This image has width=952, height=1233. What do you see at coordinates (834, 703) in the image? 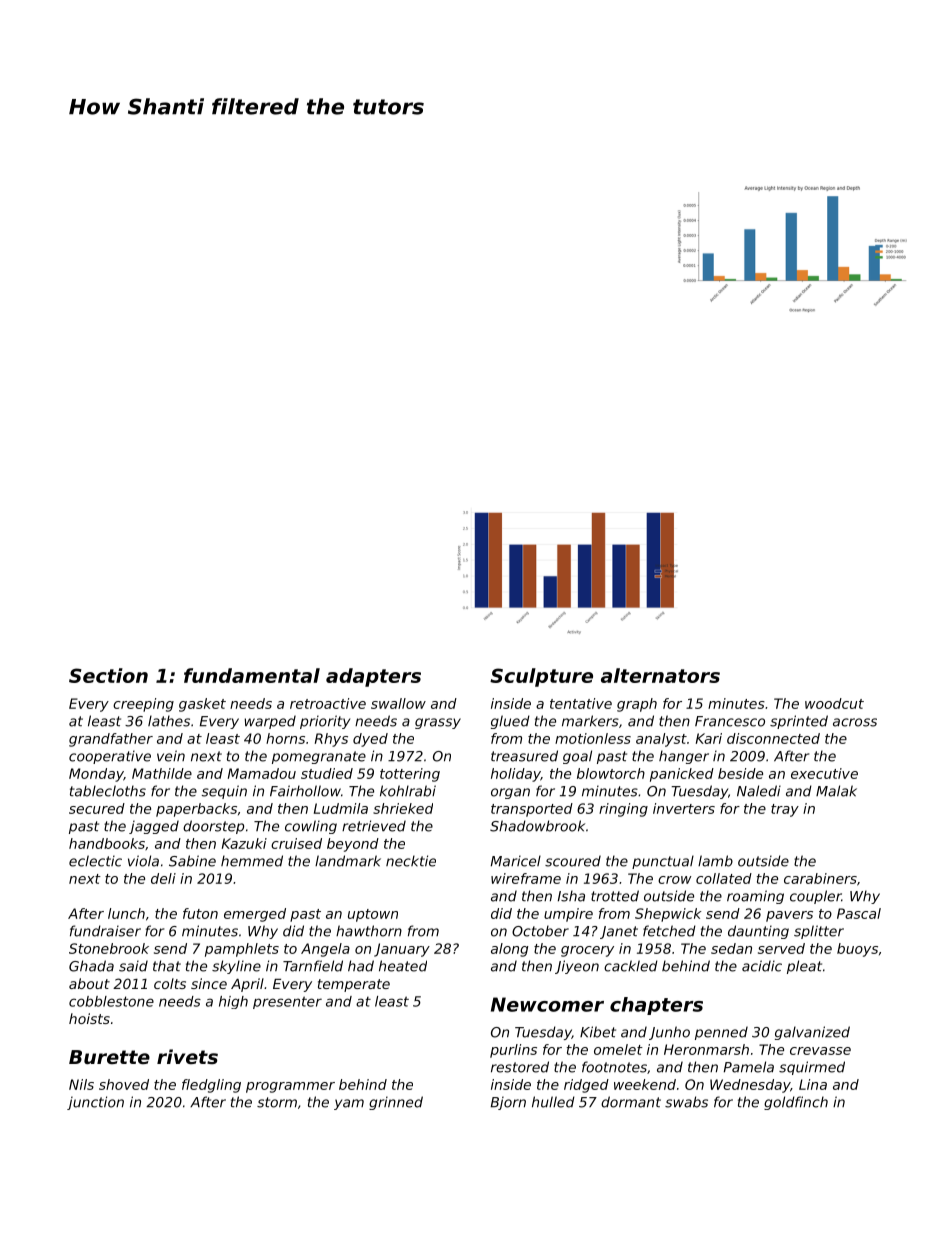
I see `woodcut` at bounding box center [834, 703].
